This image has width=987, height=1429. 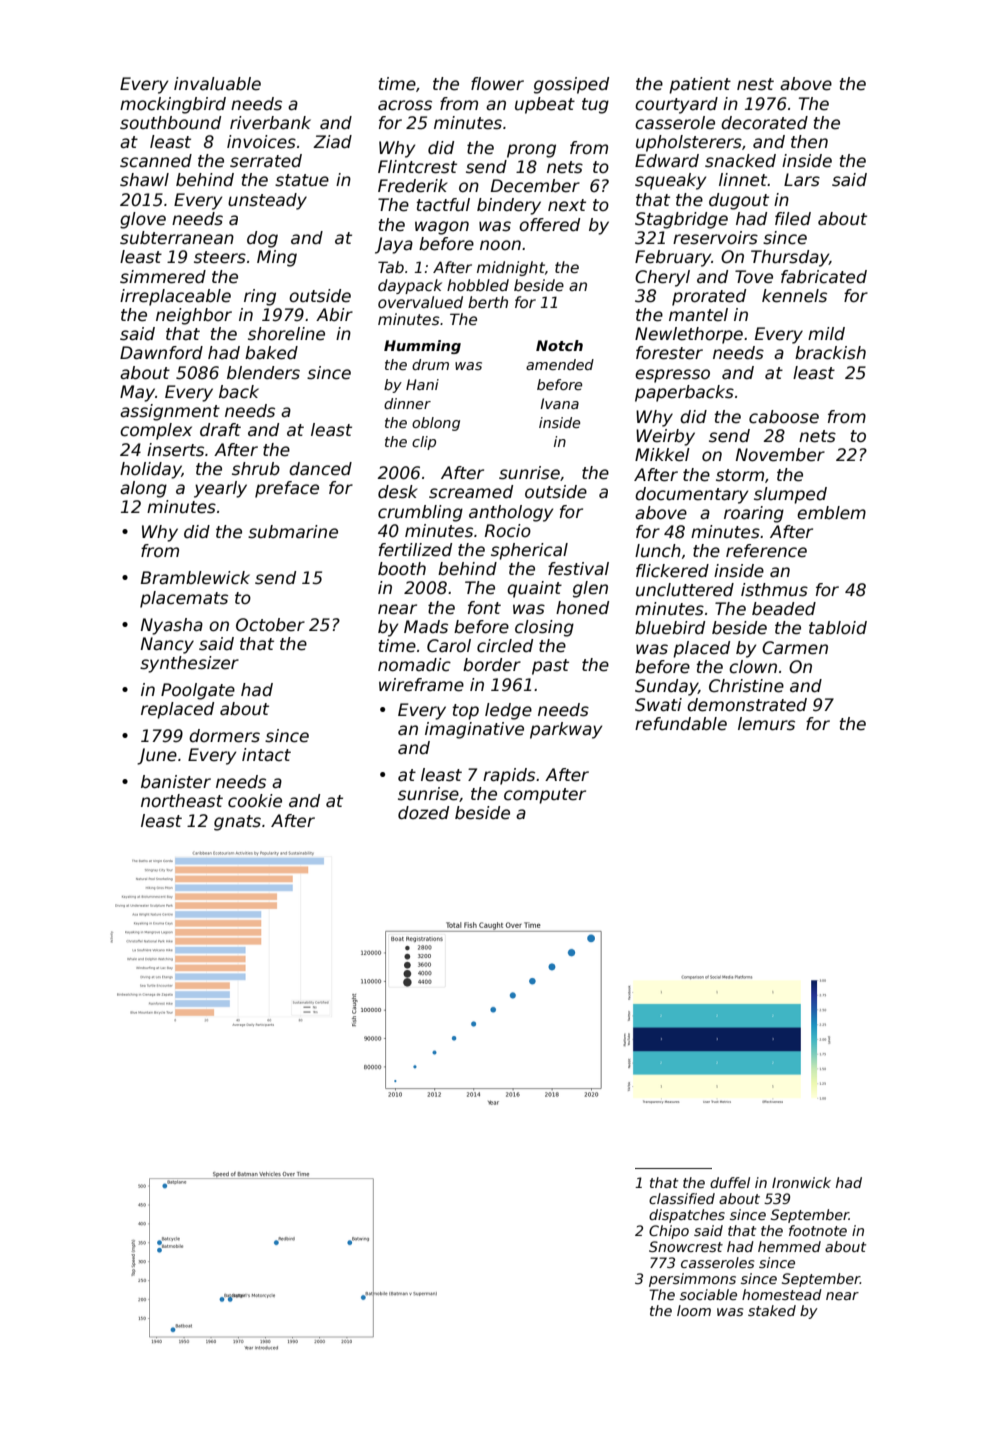 I want to click on imaginative, so click(x=474, y=730).
